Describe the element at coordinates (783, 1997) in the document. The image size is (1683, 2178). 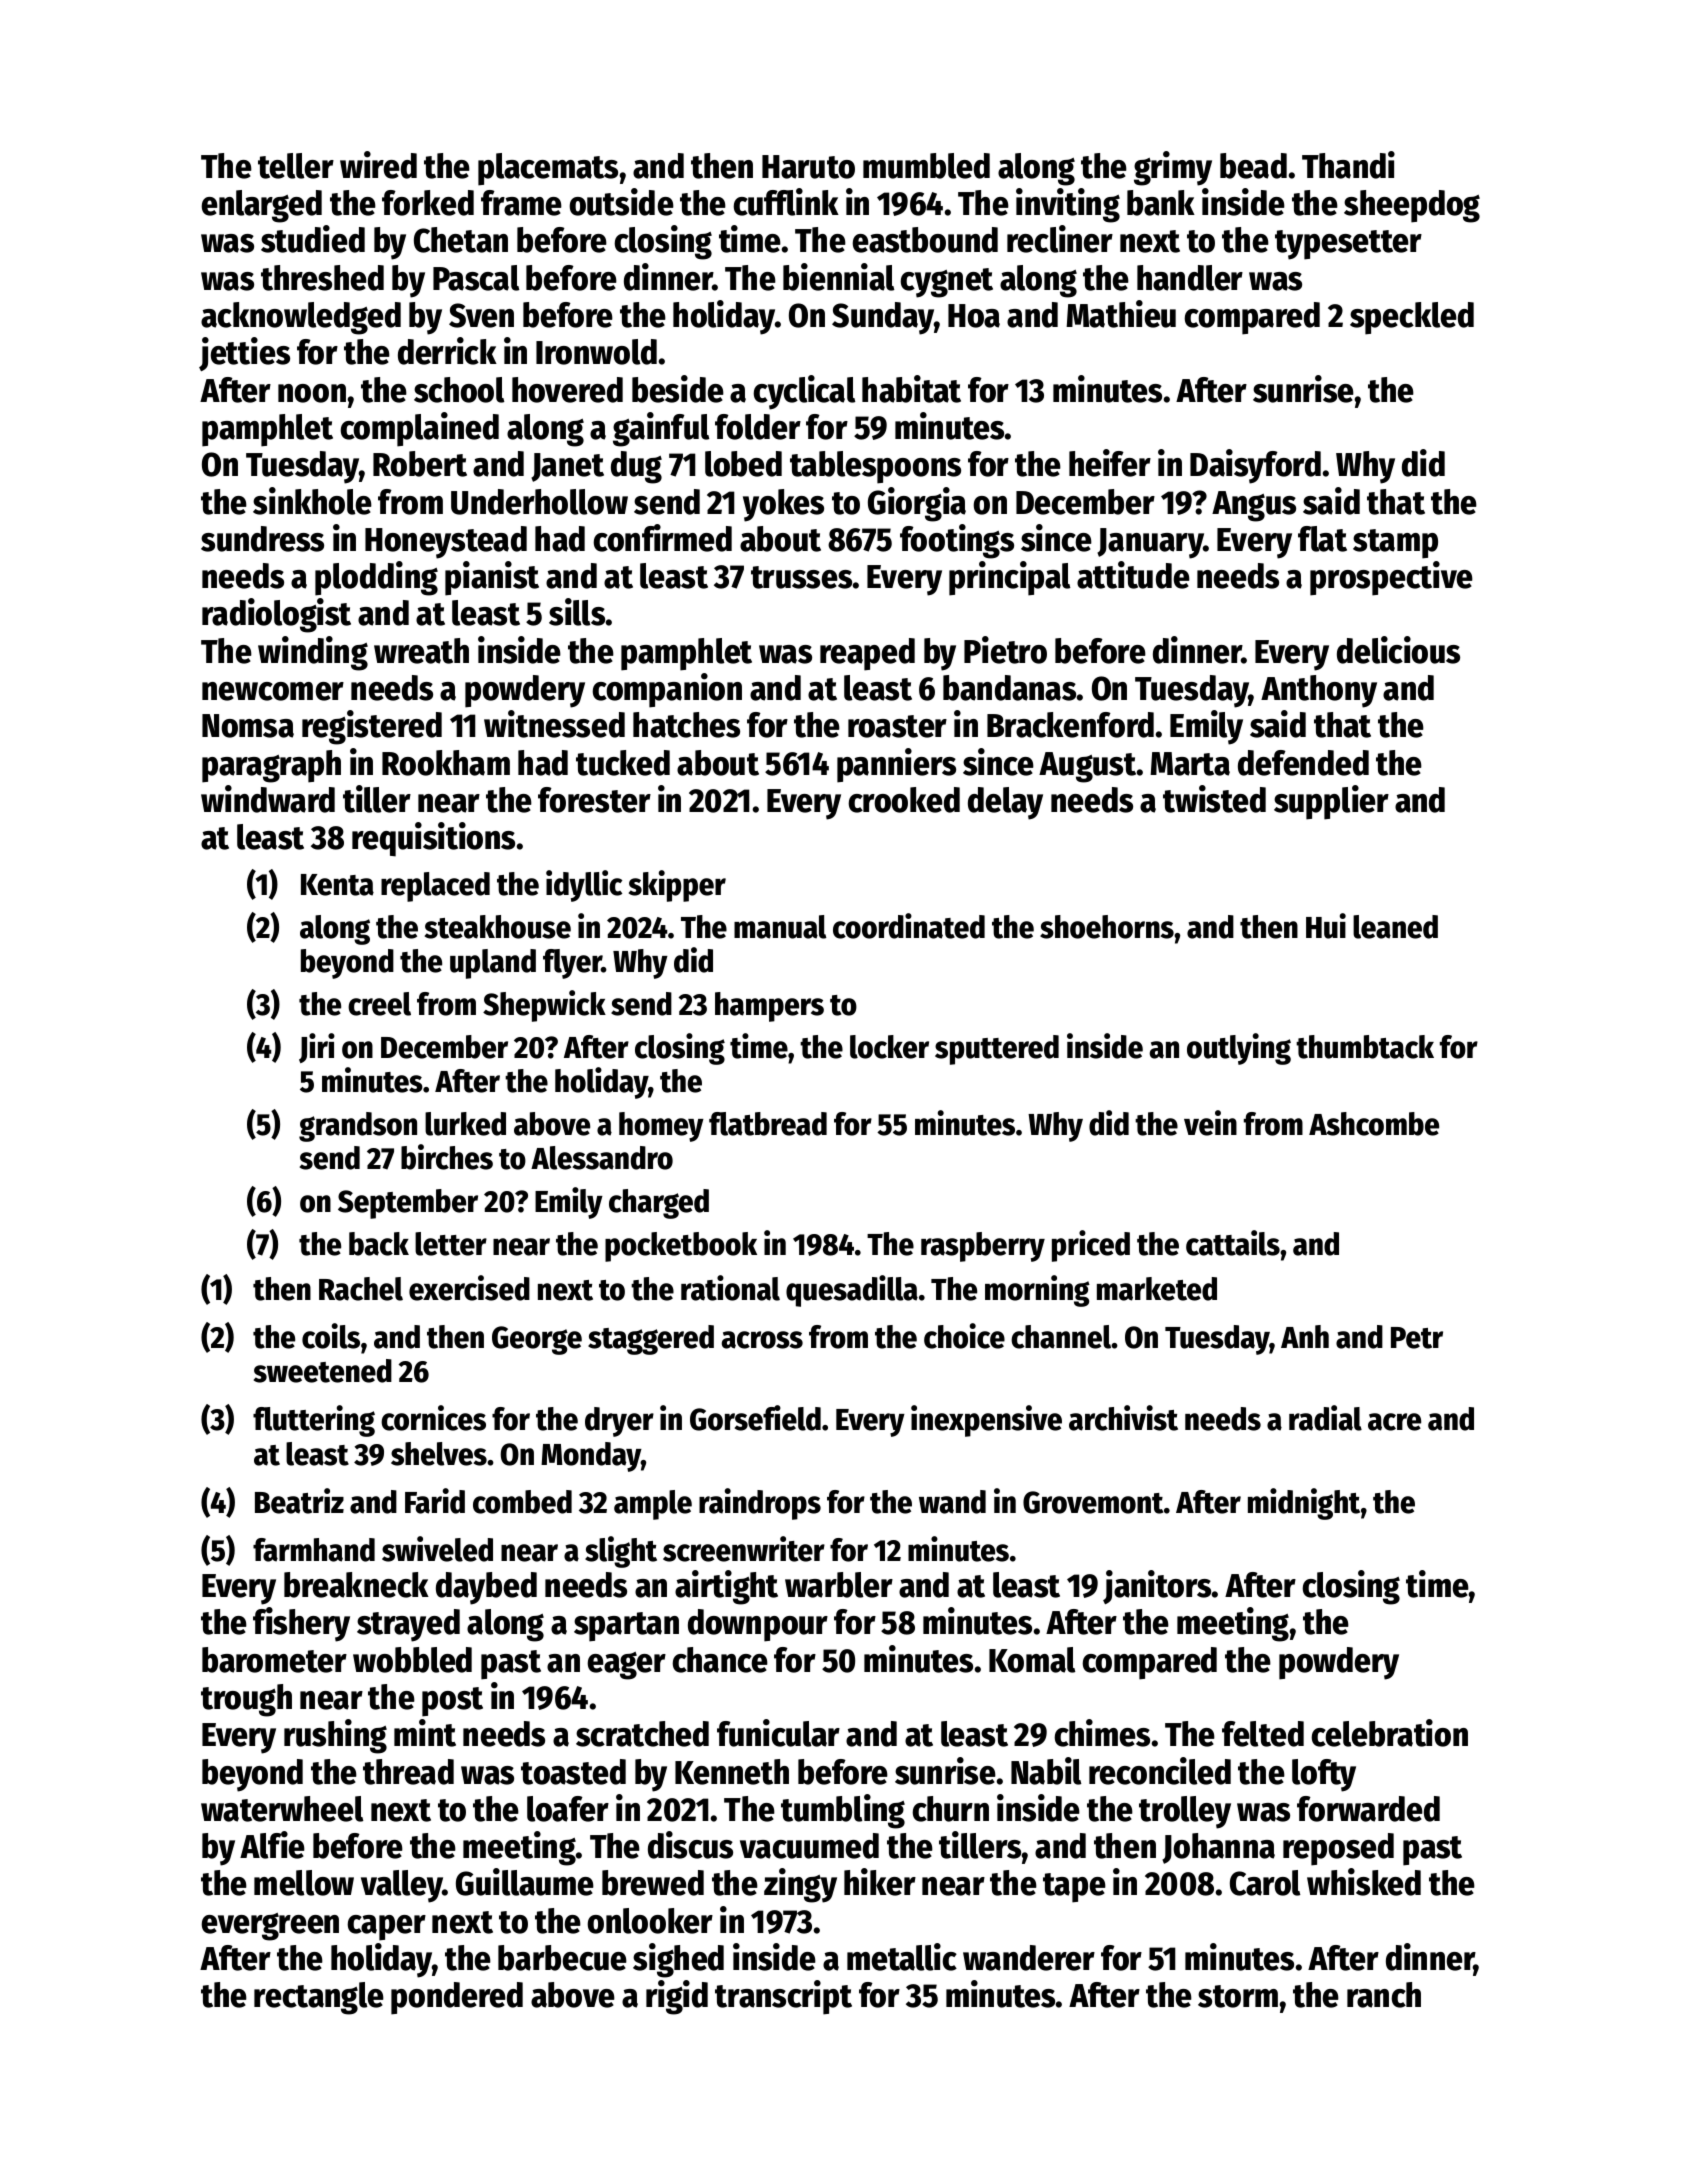
I see `transcript` at that location.
